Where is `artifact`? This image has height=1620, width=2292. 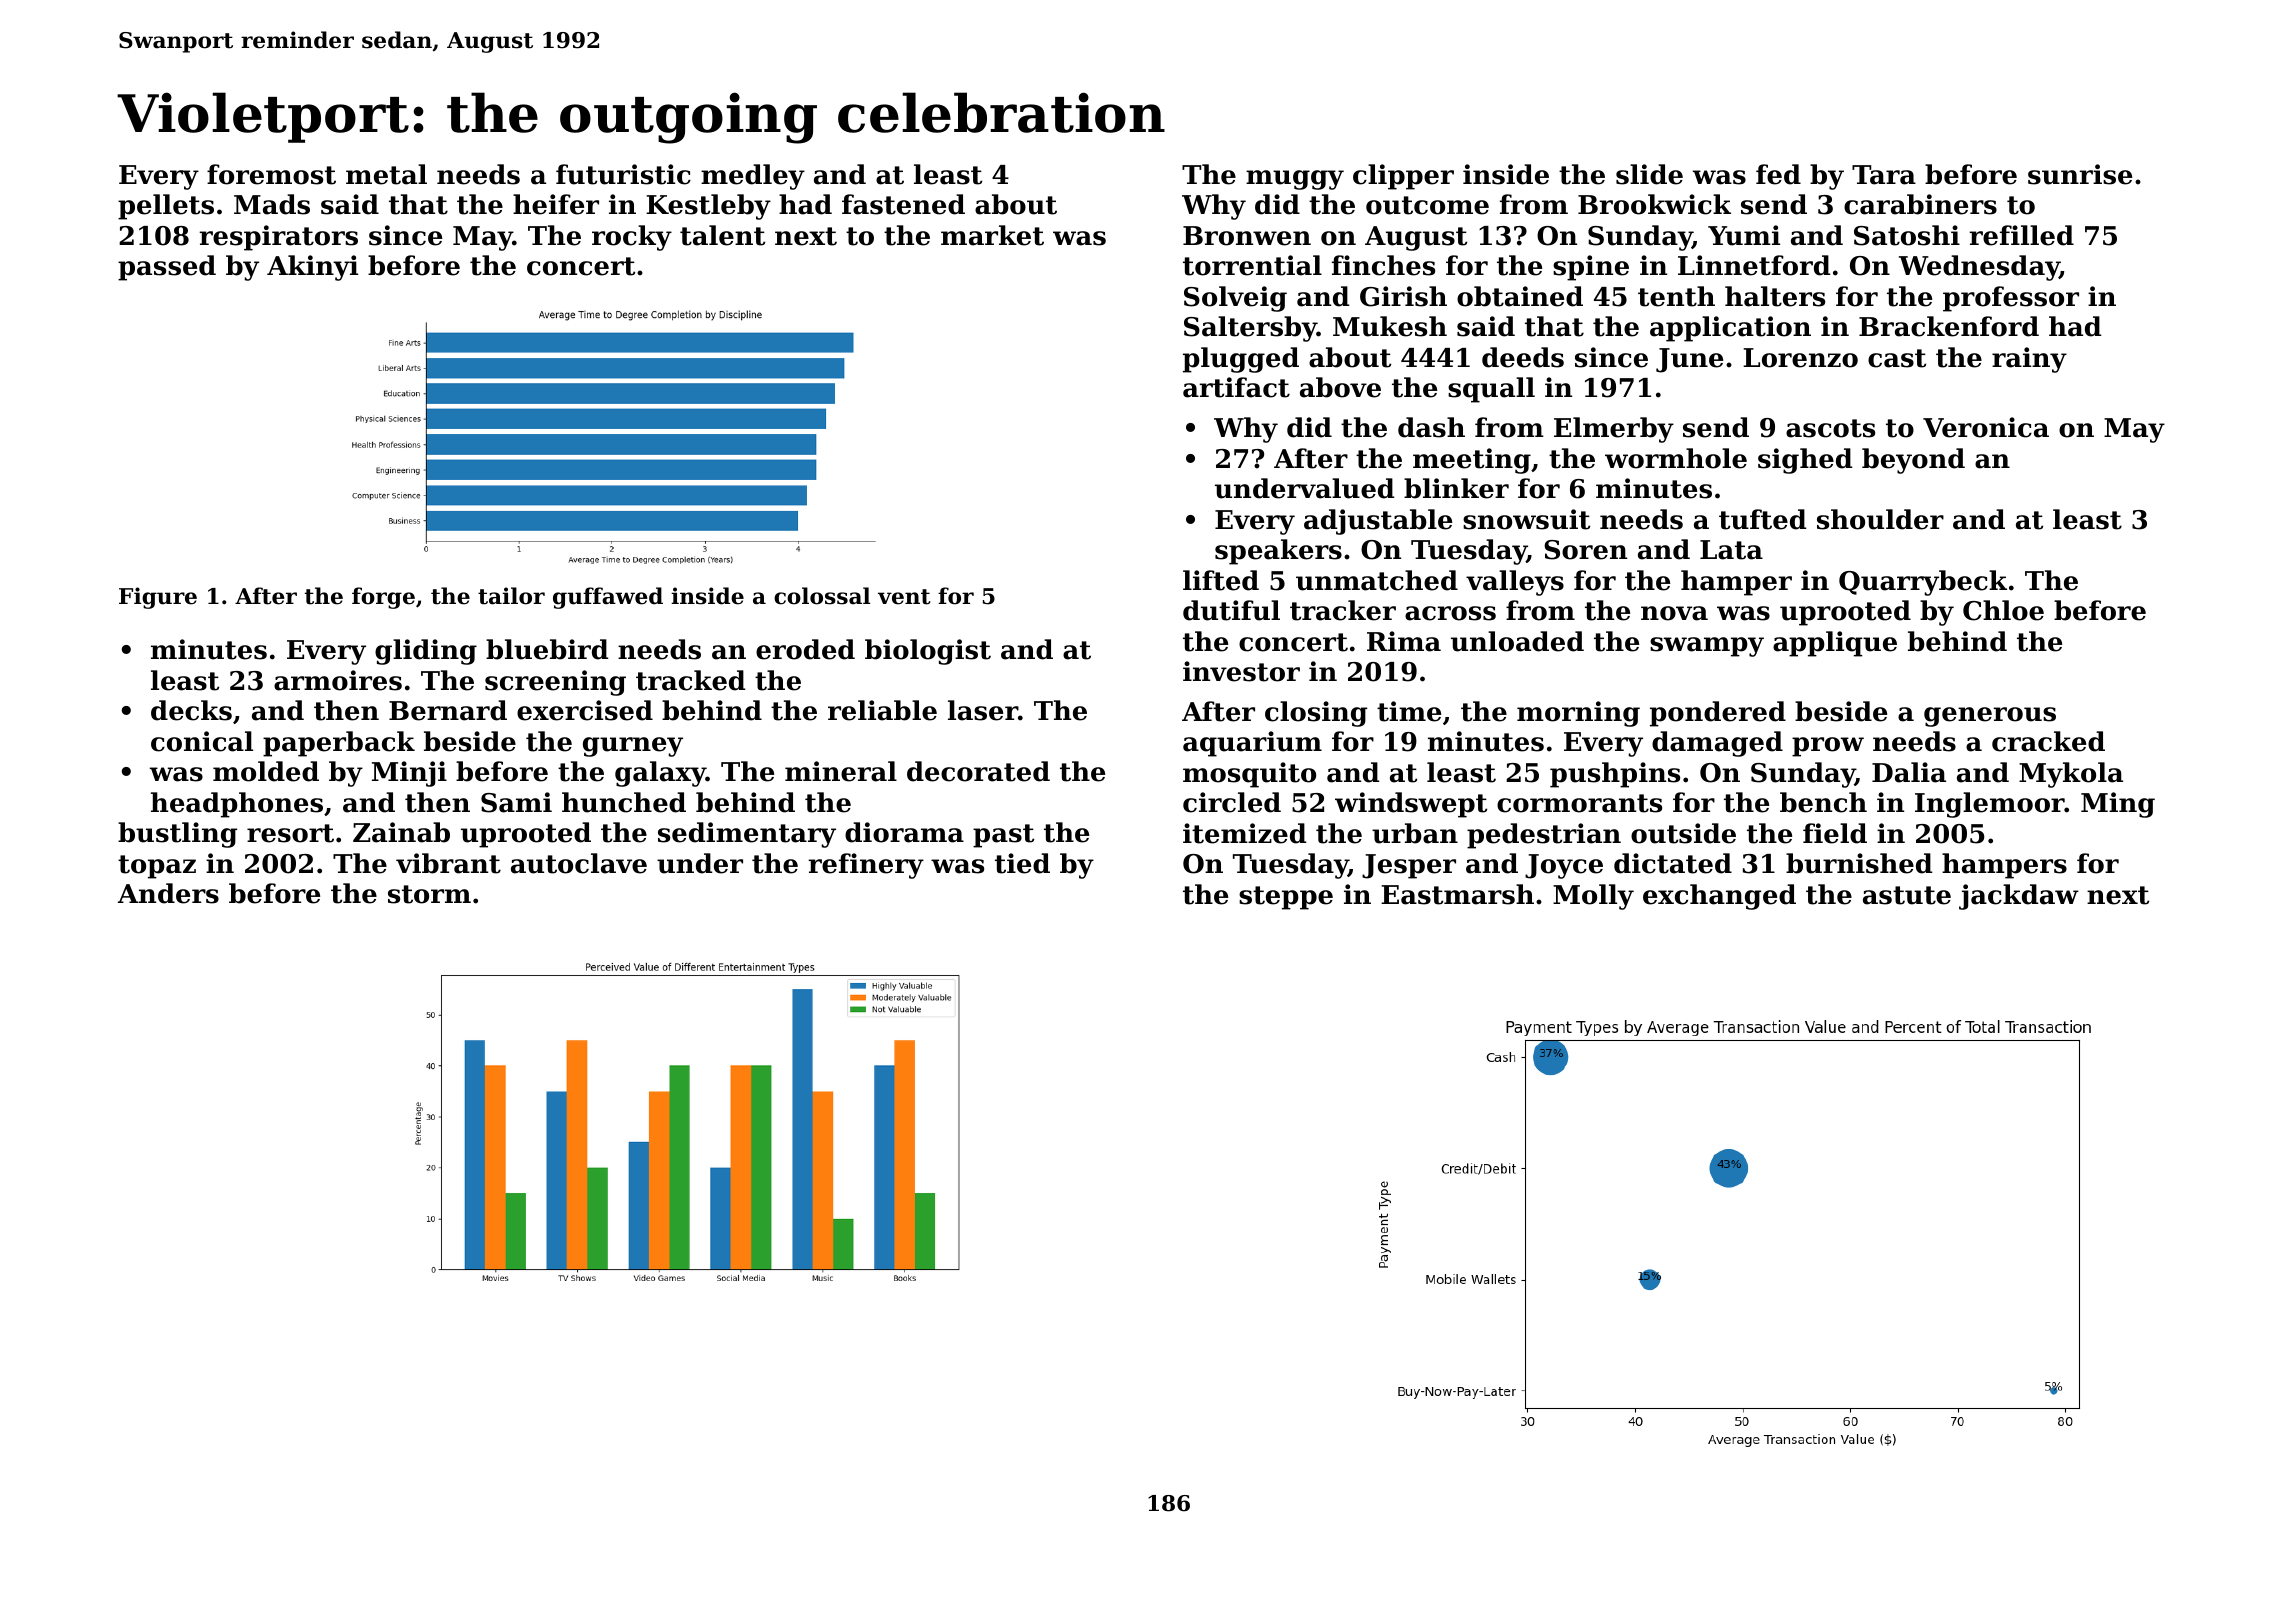
artifact is located at coordinates (1236, 387).
